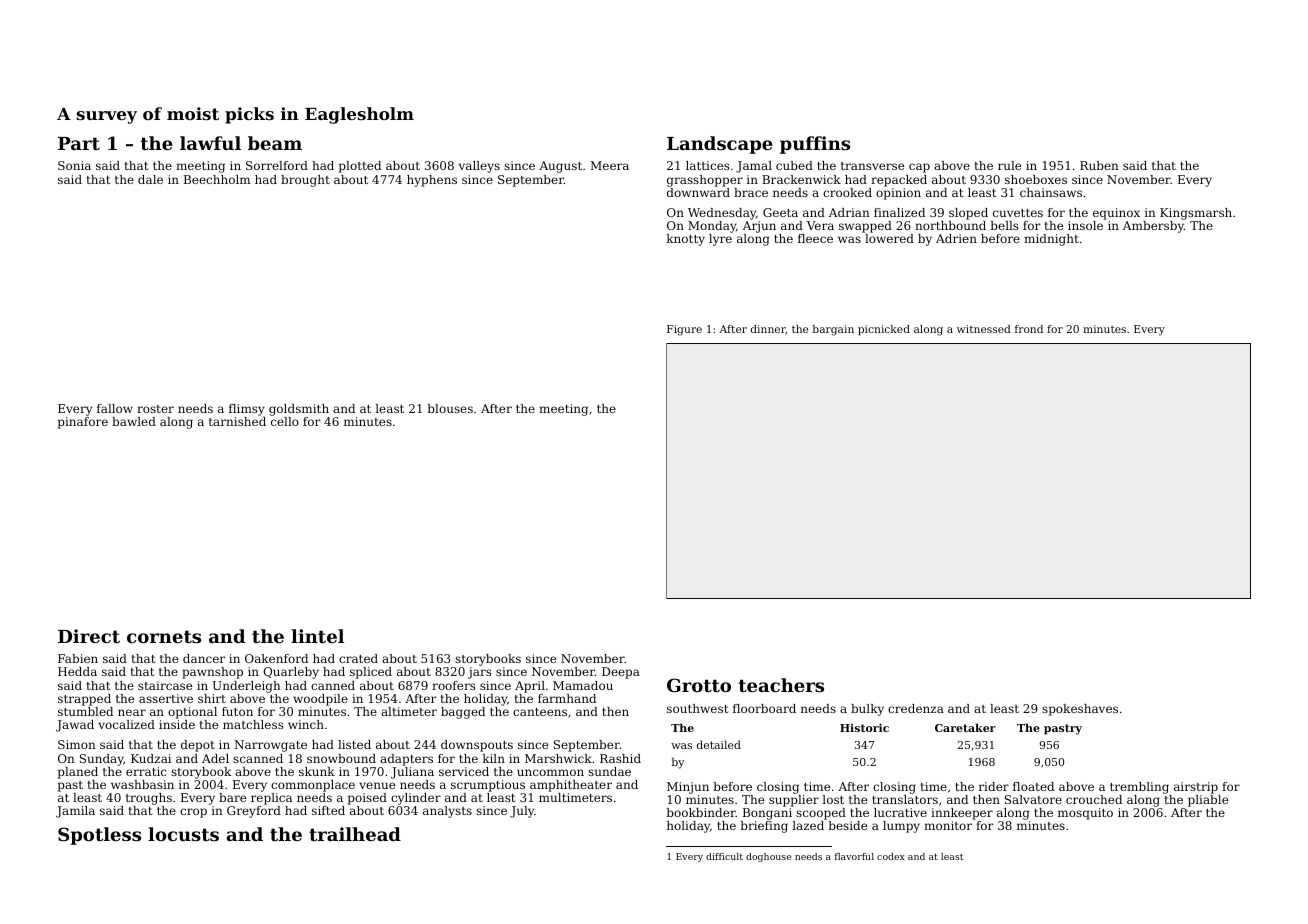 The width and height of the image is (1308, 924). What do you see at coordinates (1099, 165) in the image?
I see `Ruben` at bounding box center [1099, 165].
